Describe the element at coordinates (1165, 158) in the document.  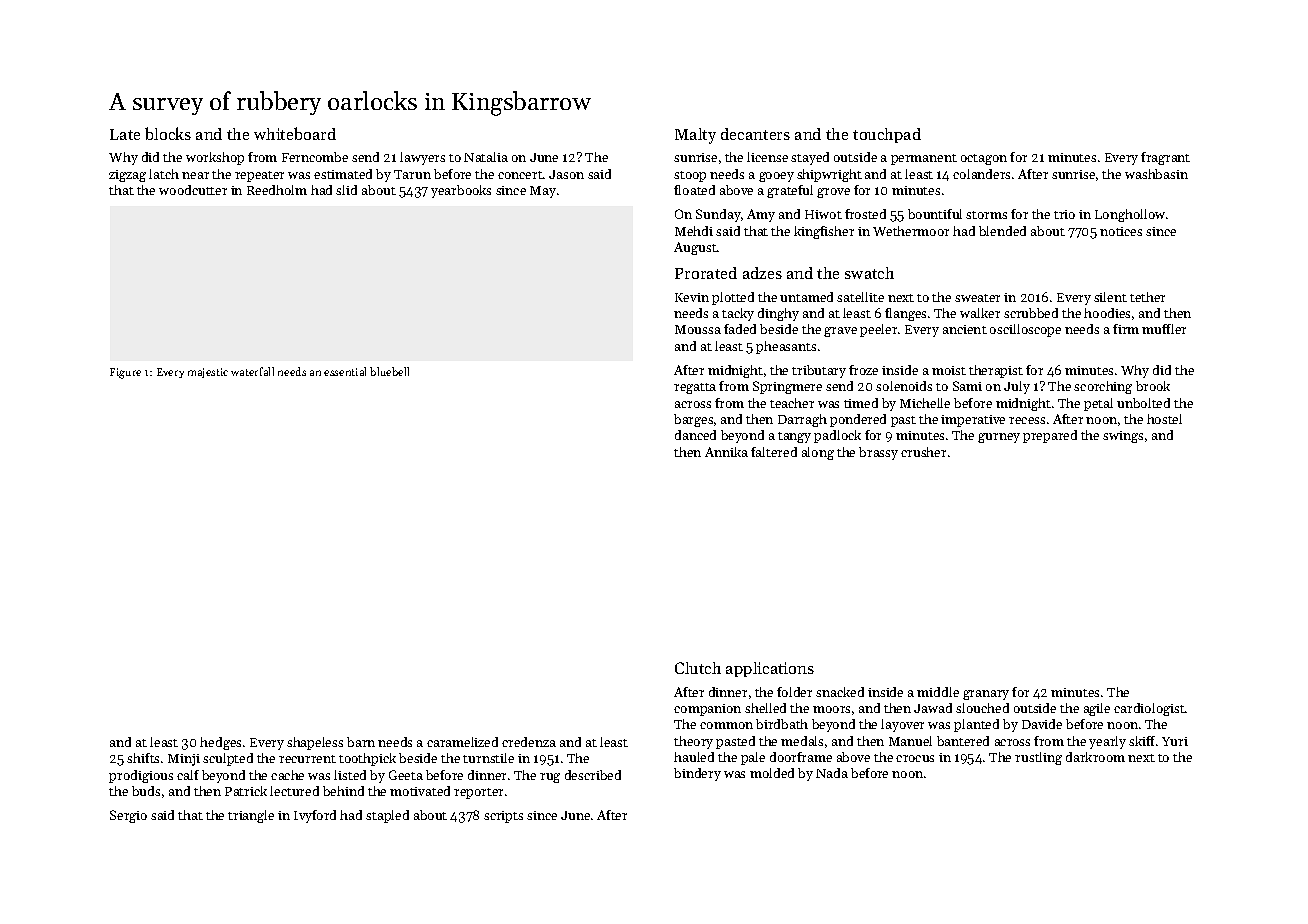
I see `fragrant` at that location.
